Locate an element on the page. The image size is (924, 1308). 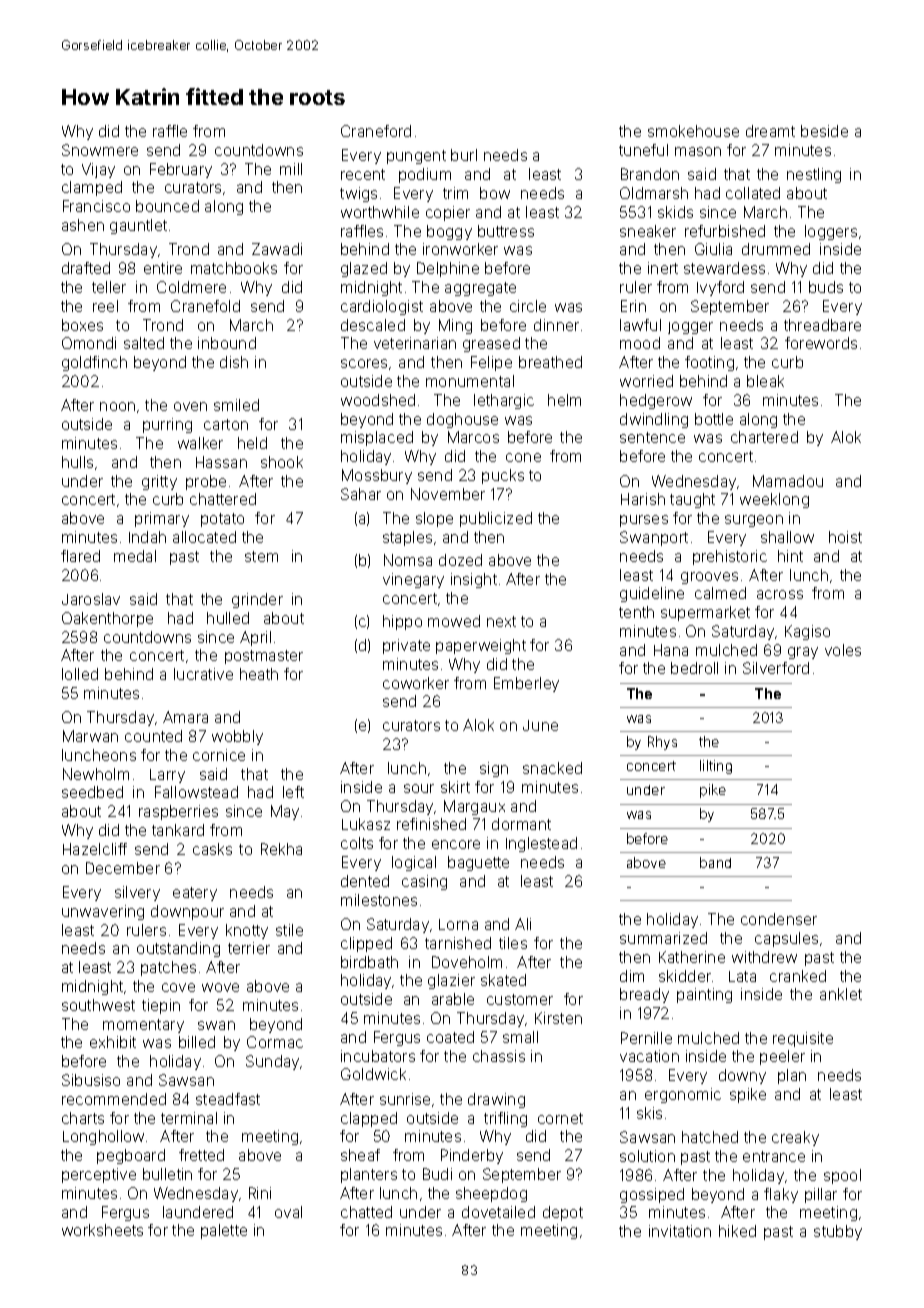
burl is located at coordinates (464, 155).
